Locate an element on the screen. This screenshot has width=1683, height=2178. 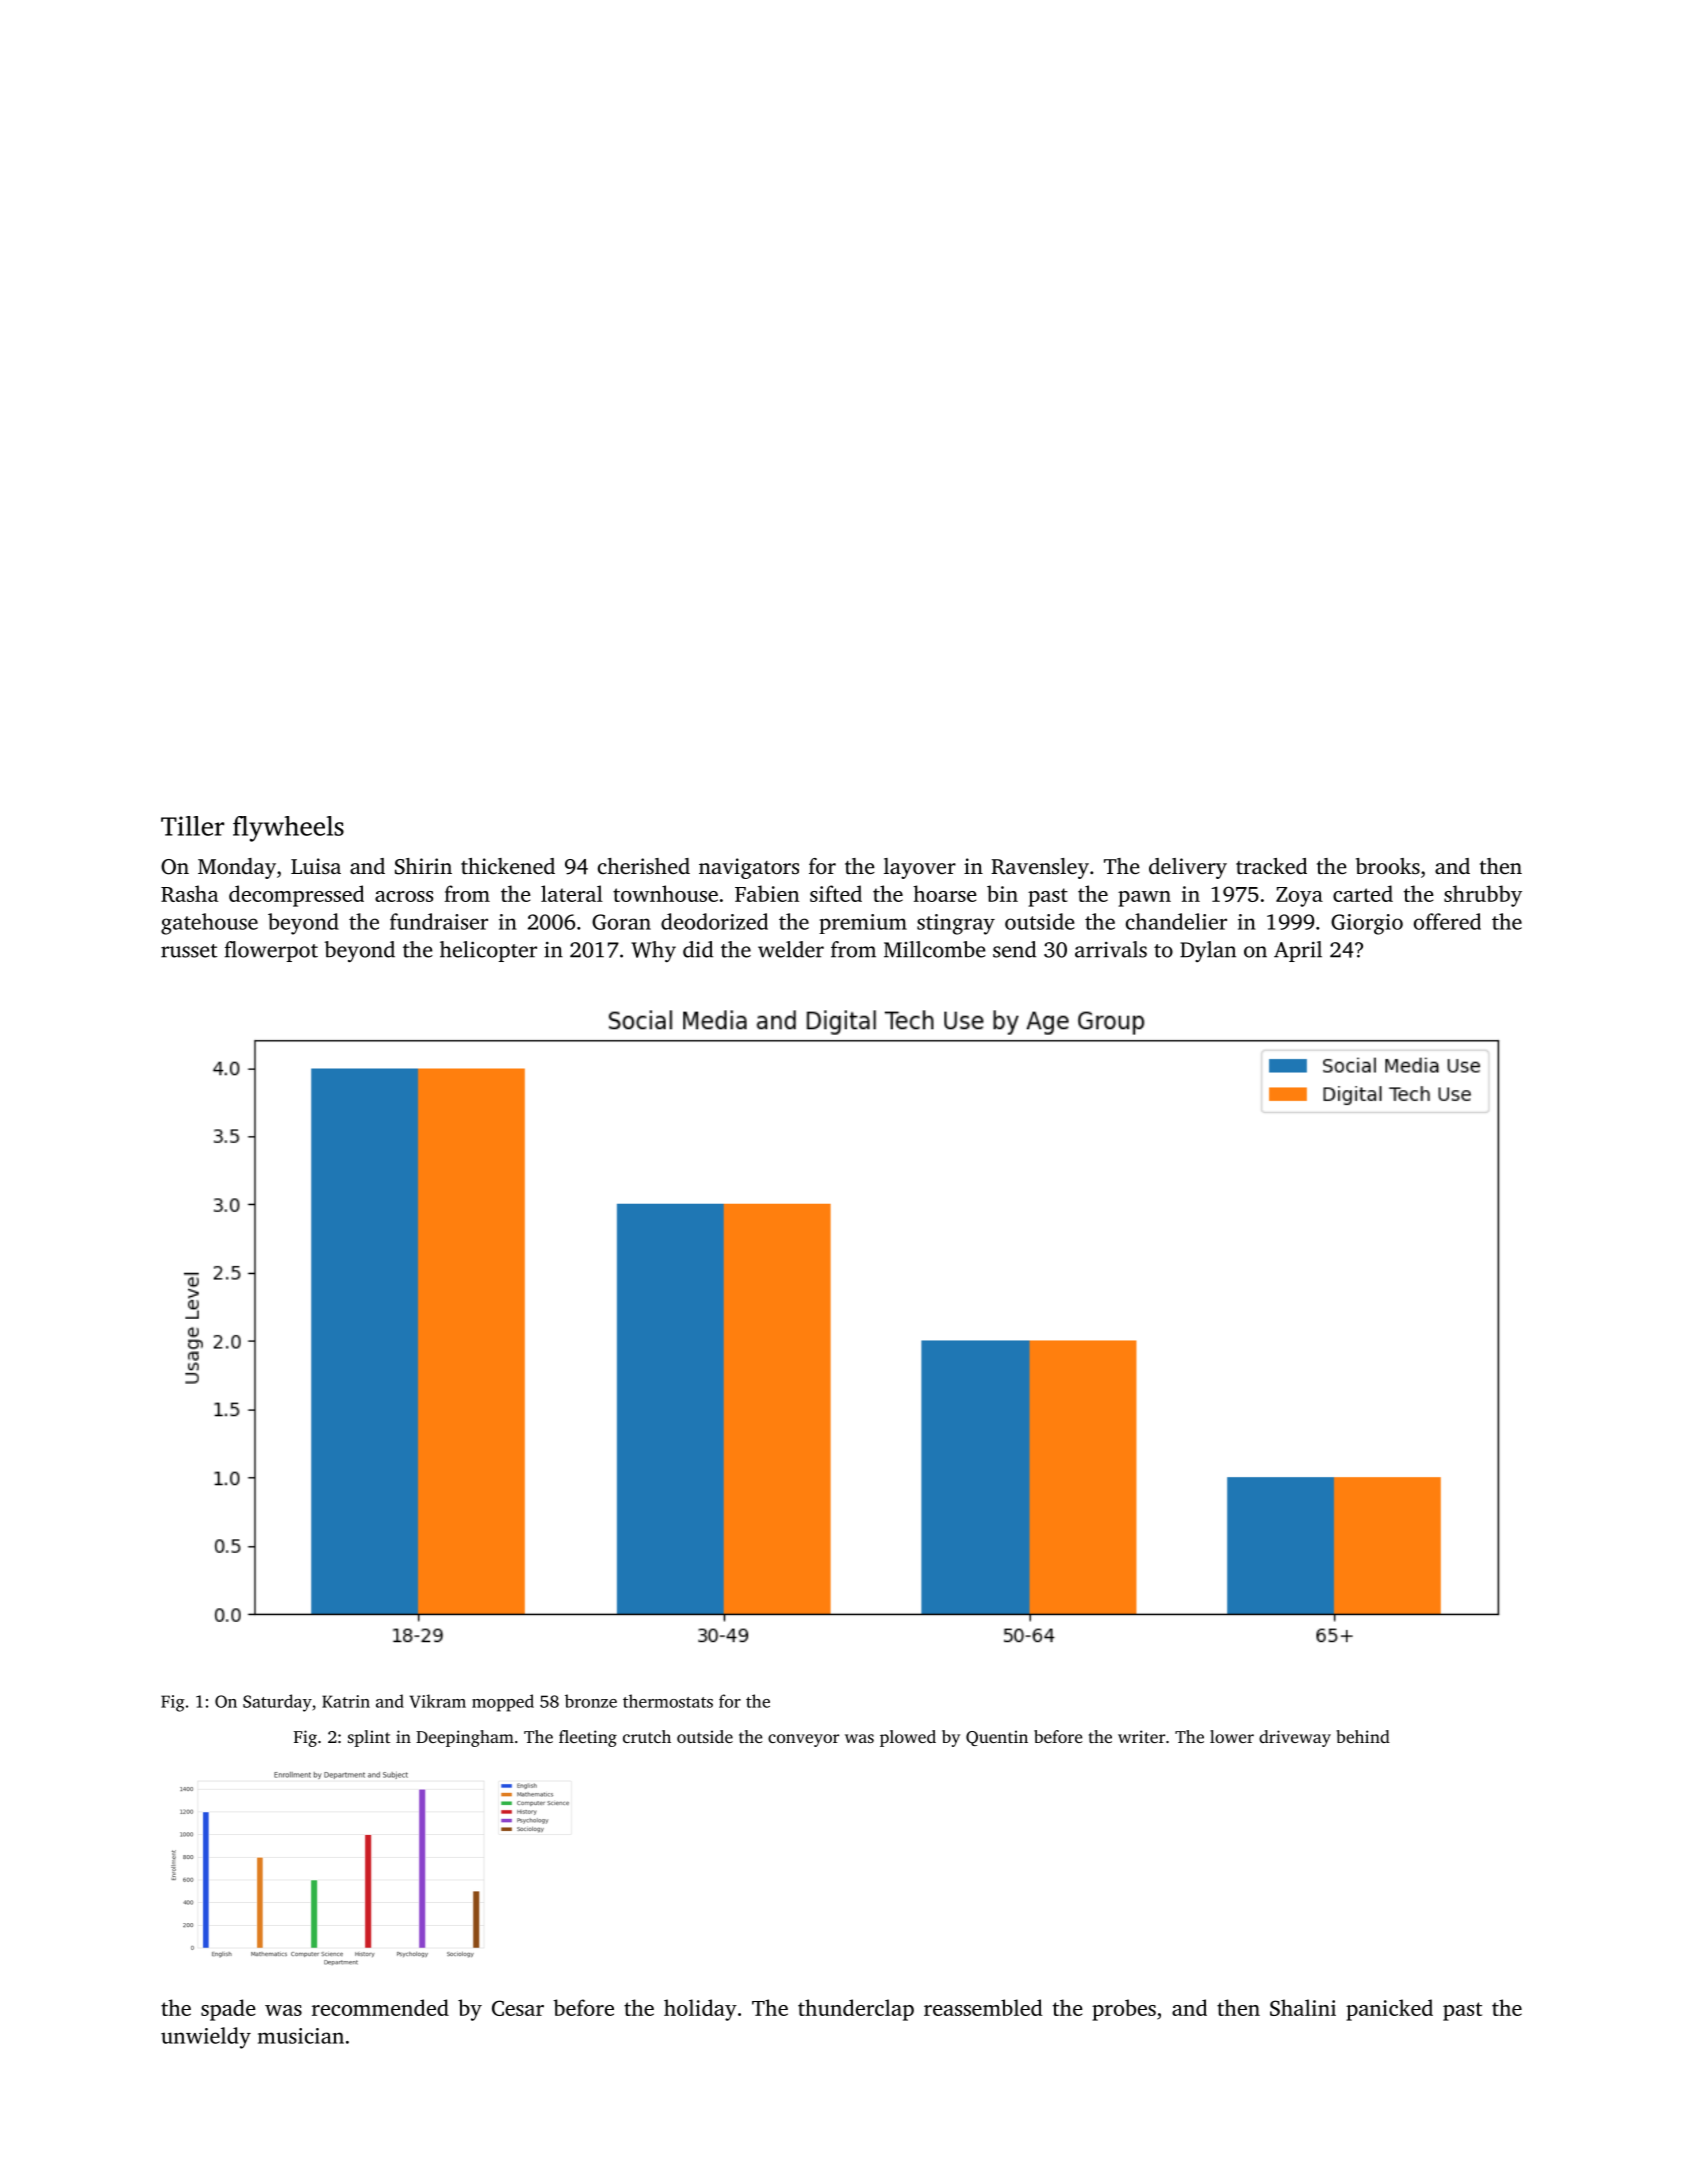
helicopter is located at coordinates (488, 951).
